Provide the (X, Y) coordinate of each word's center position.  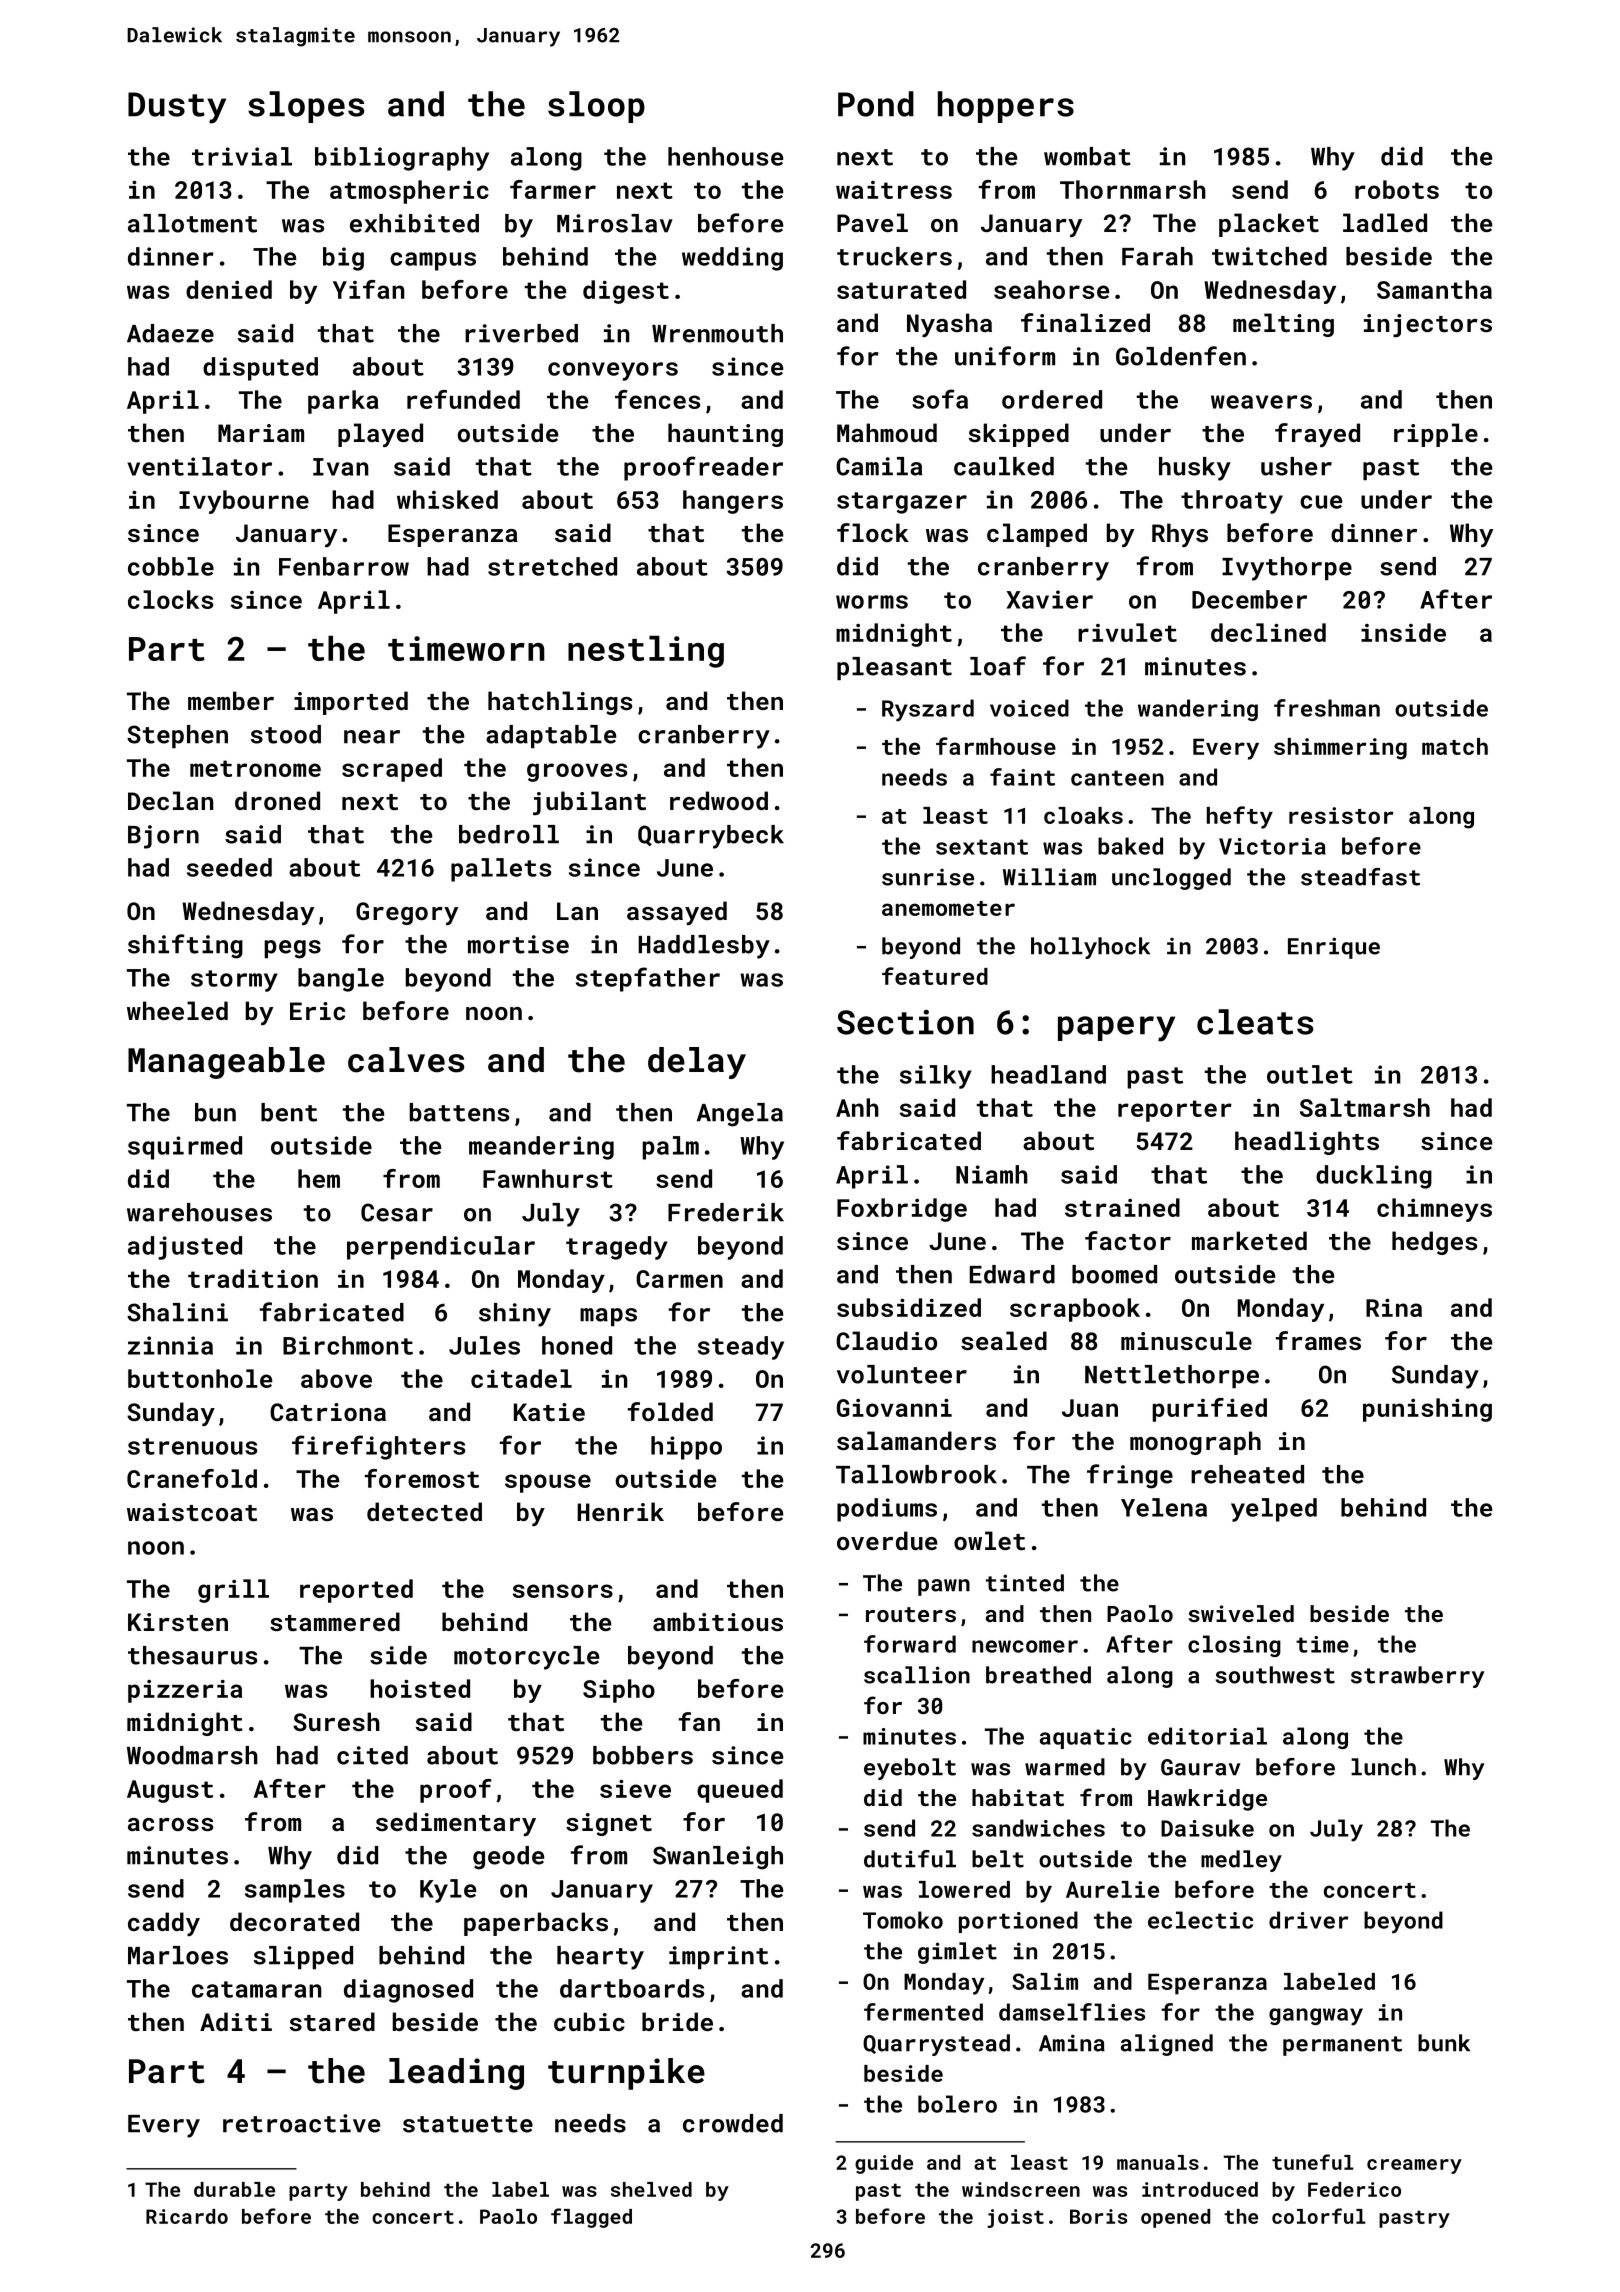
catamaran (256, 1989)
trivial (242, 156)
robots (1397, 189)
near (372, 737)
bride (677, 2021)
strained (1122, 1207)
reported (356, 1591)
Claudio (886, 1340)
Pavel (872, 222)
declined (1268, 632)
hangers (733, 502)
